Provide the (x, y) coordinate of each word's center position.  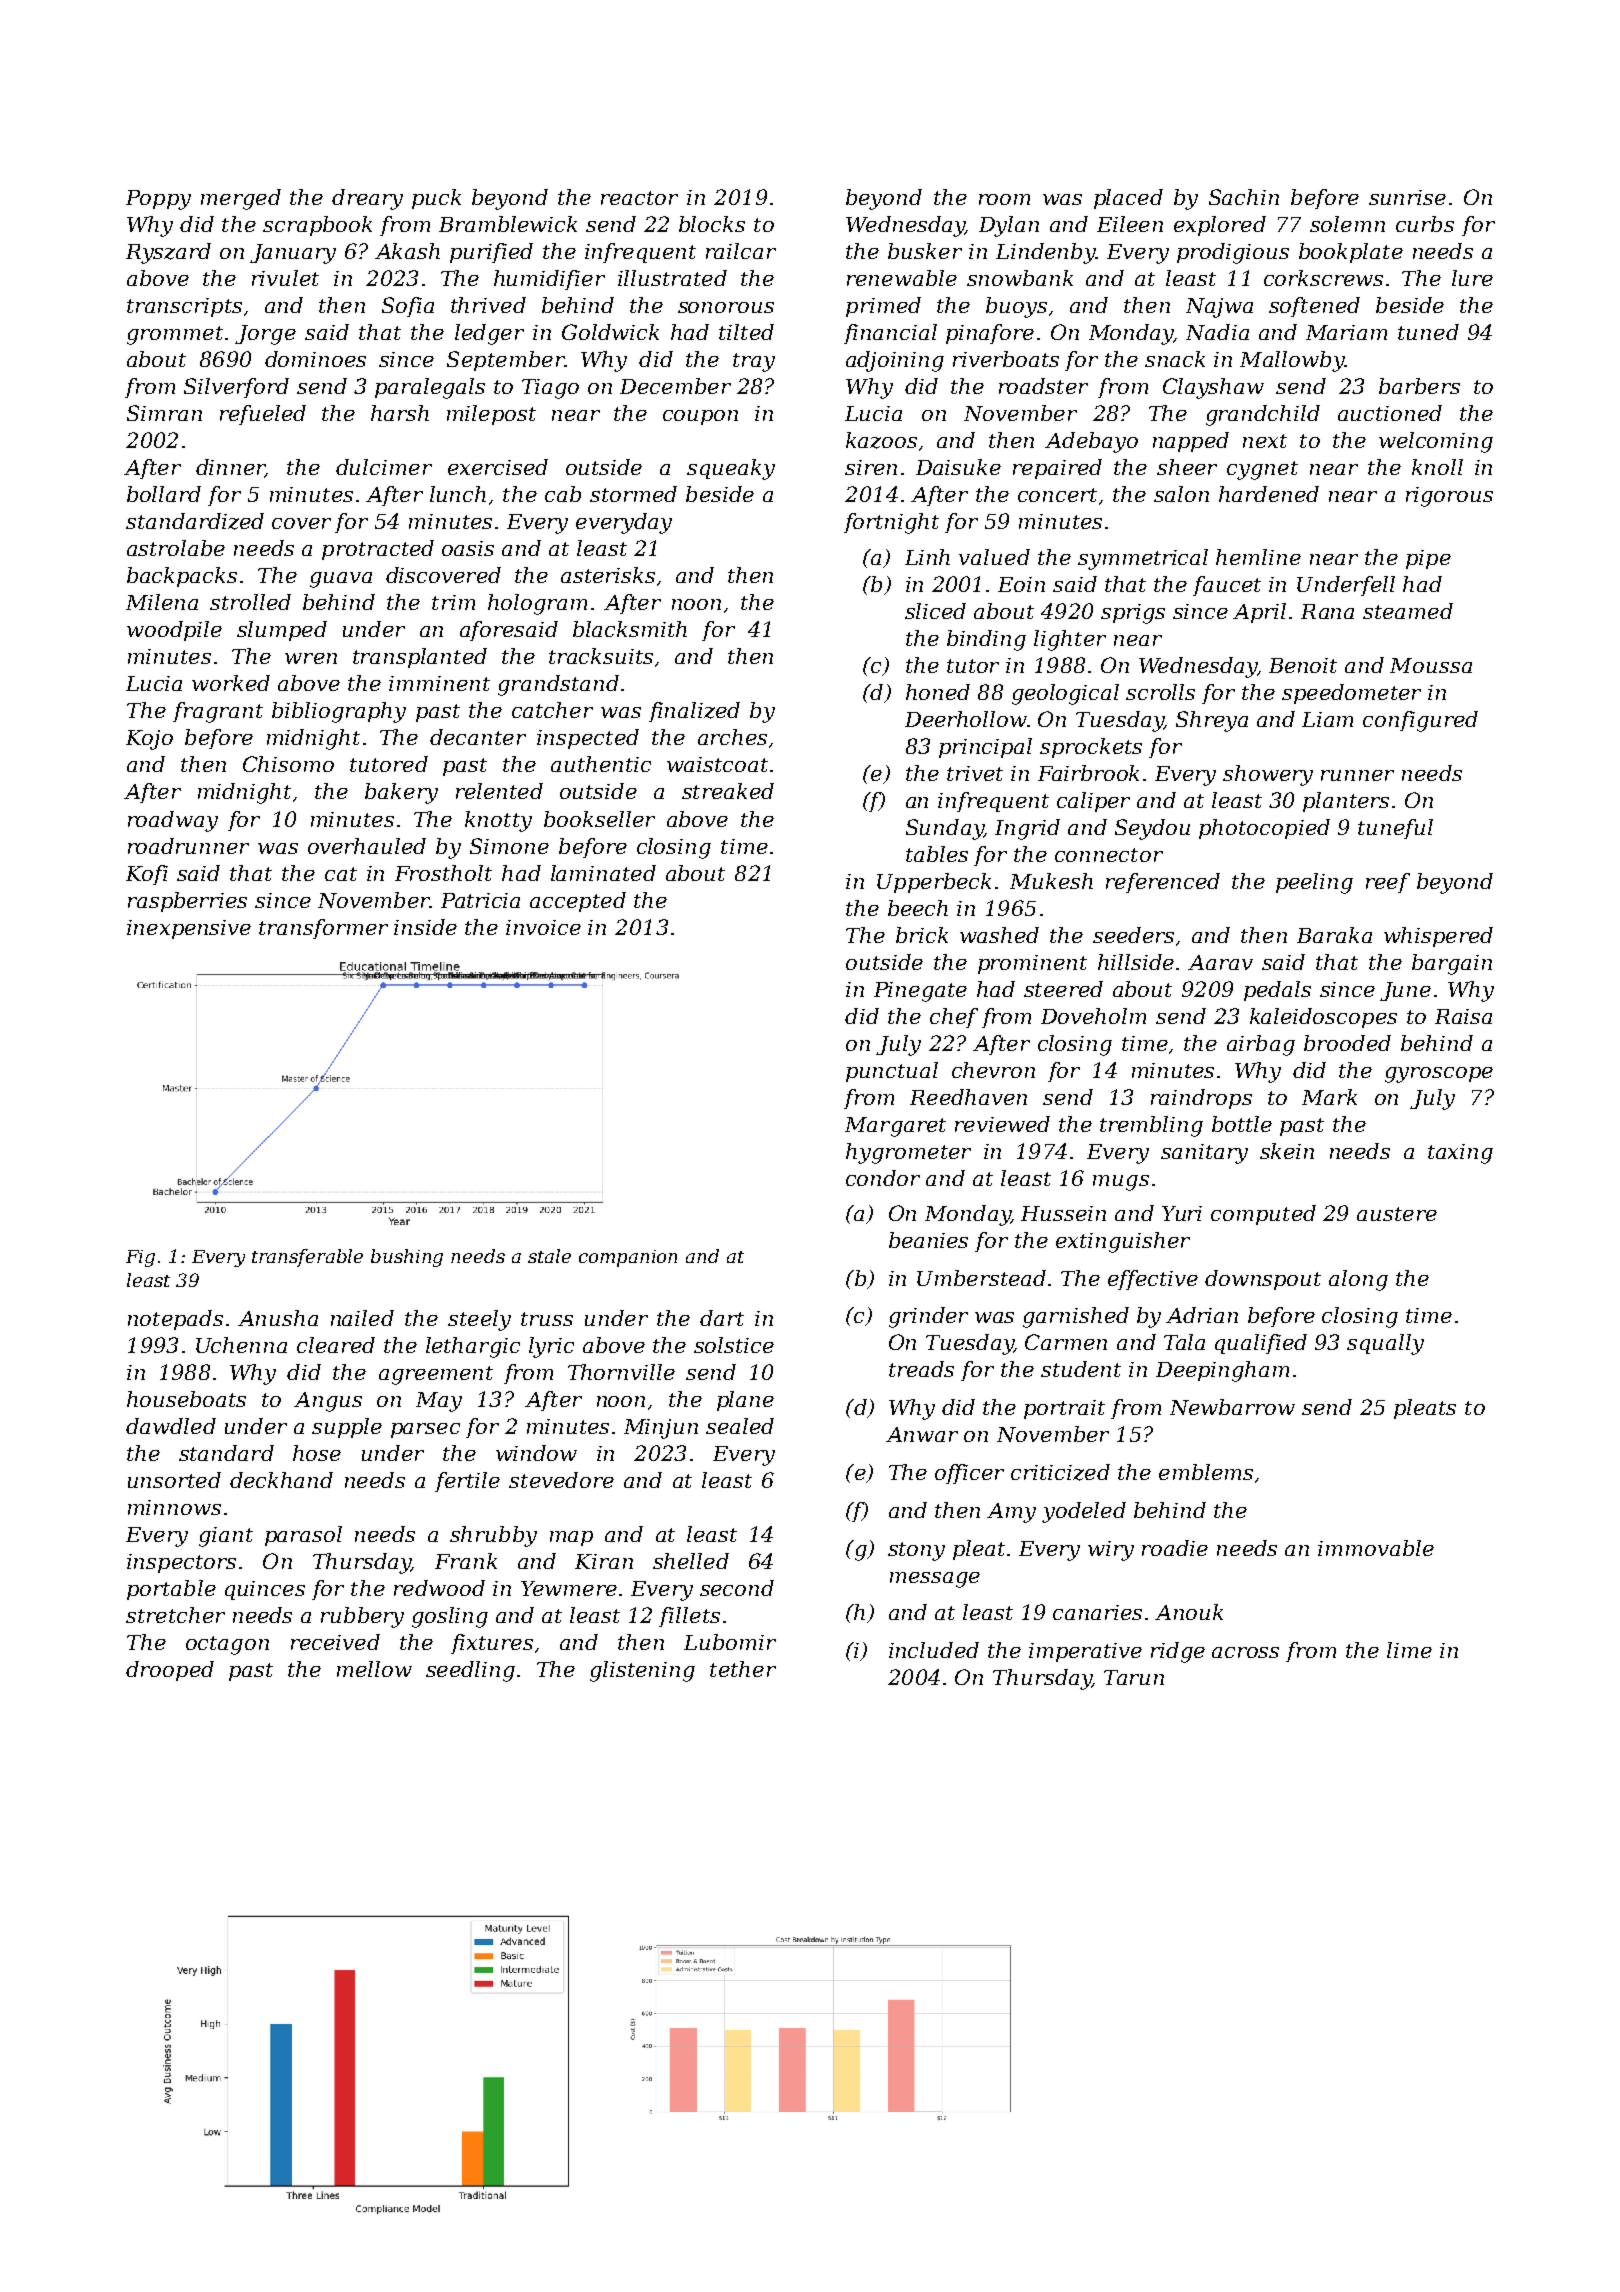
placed (1128, 199)
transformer (323, 929)
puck (436, 199)
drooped (170, 1671)
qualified (1261, 1344)
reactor (639, 198)
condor (883, 1178)
